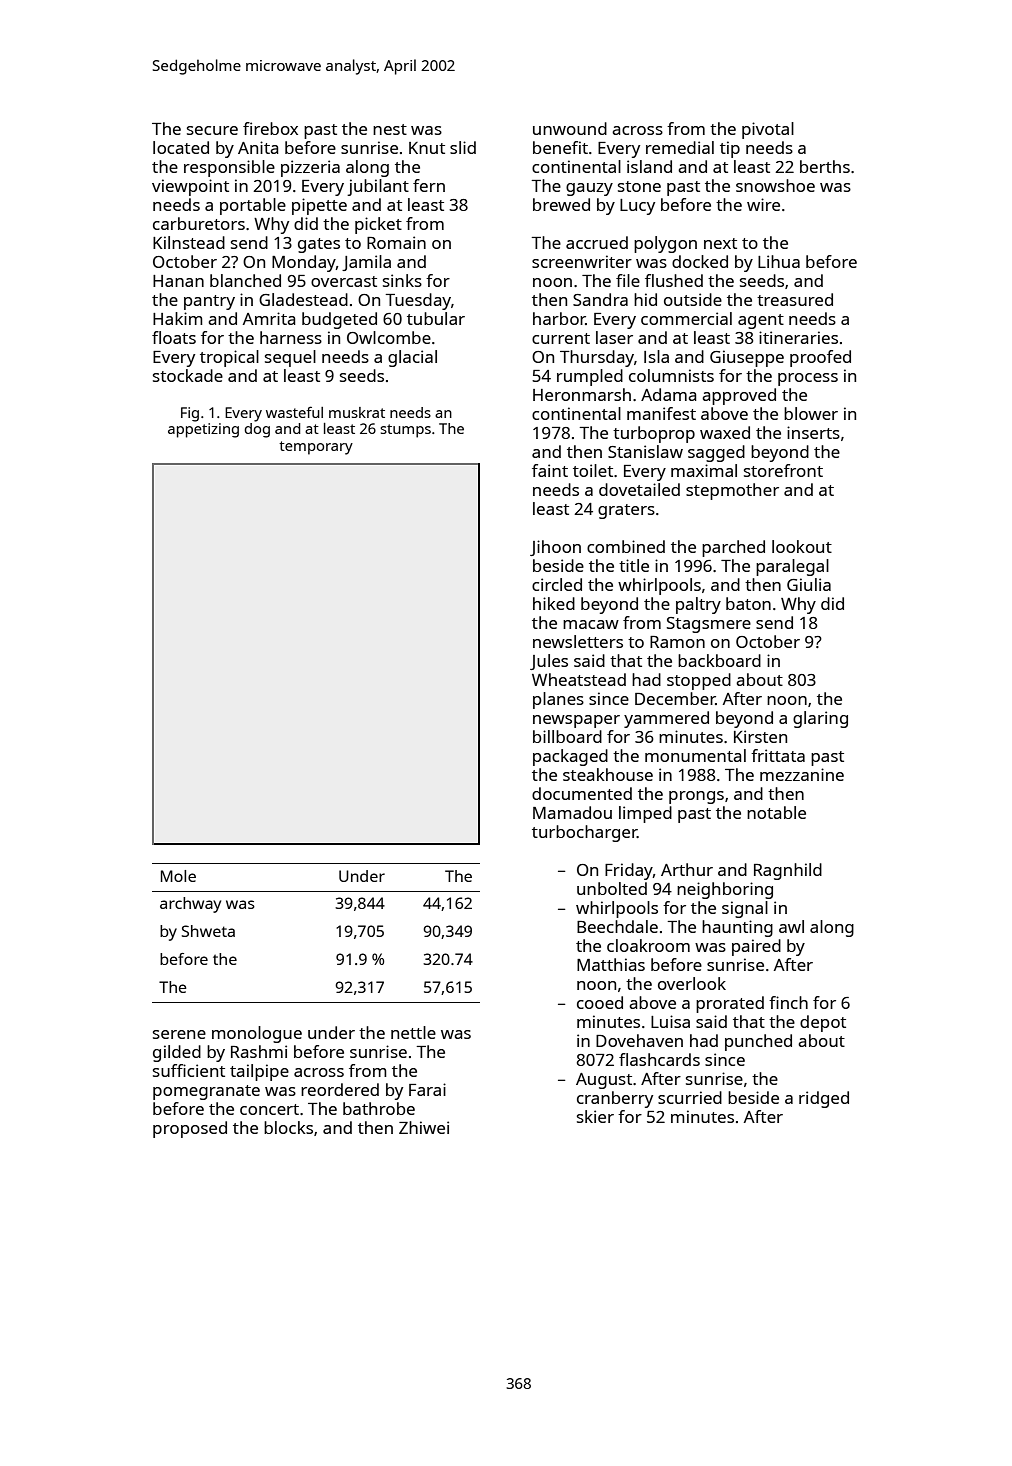 The image size is (1012, 1466). I want to click on ridged, so click(824, 1099).
